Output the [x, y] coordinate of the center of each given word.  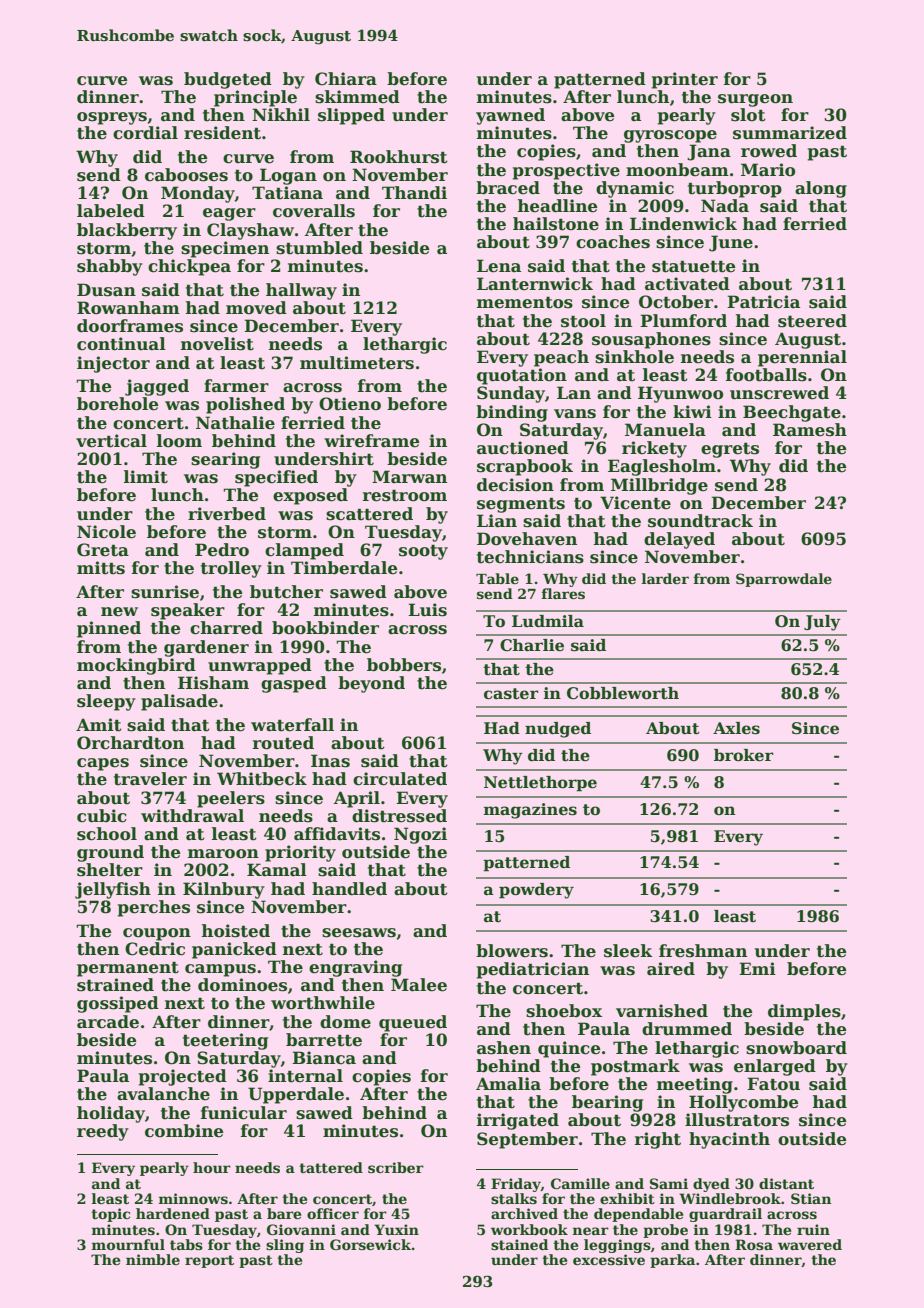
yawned [510, 116]
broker [744, 755]
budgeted [228, 80]
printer [685, 80]
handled [349, 889]
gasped [294, 684]
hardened [173, 1213]
